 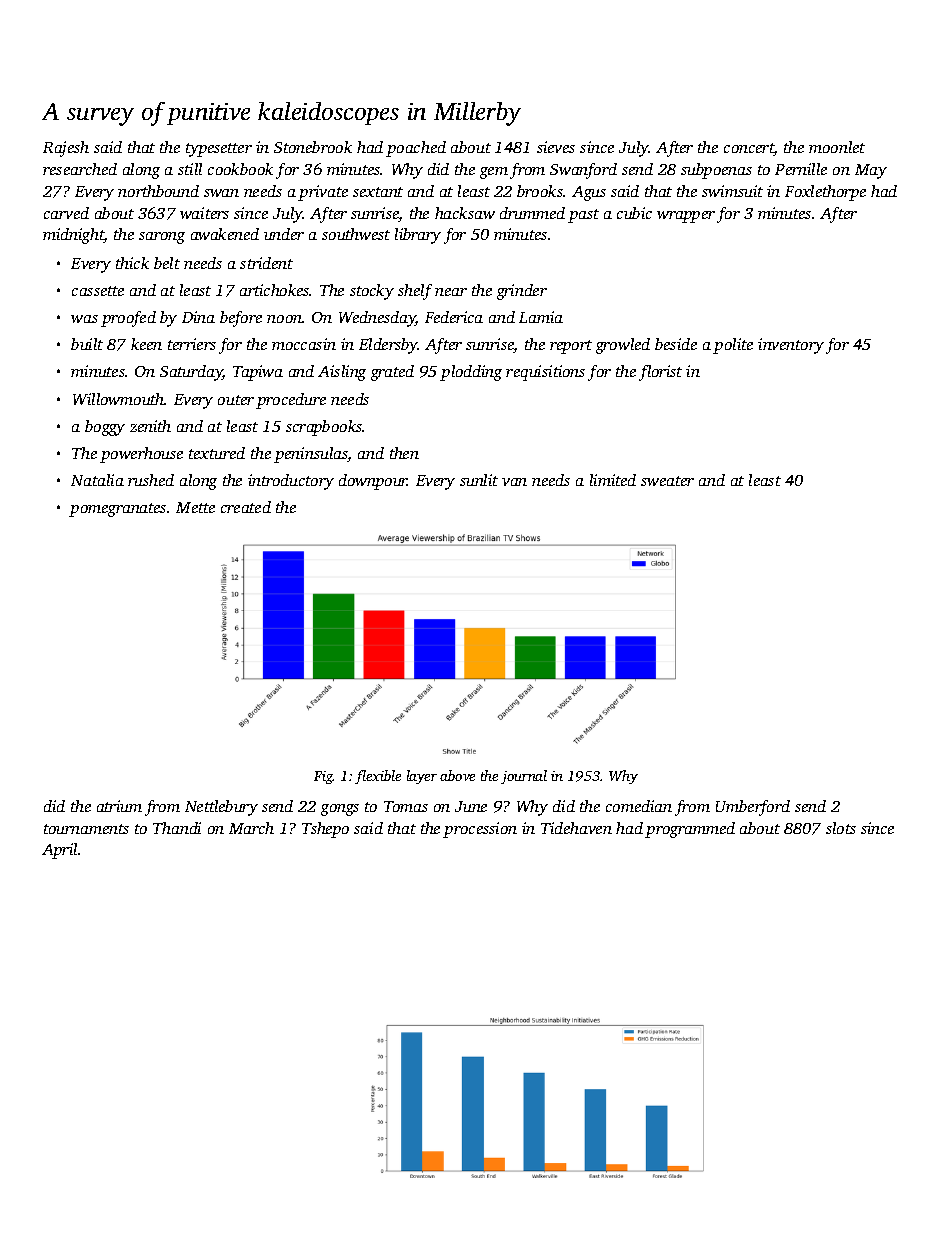 I want to click on flexible, so click(x=378, y=777).
